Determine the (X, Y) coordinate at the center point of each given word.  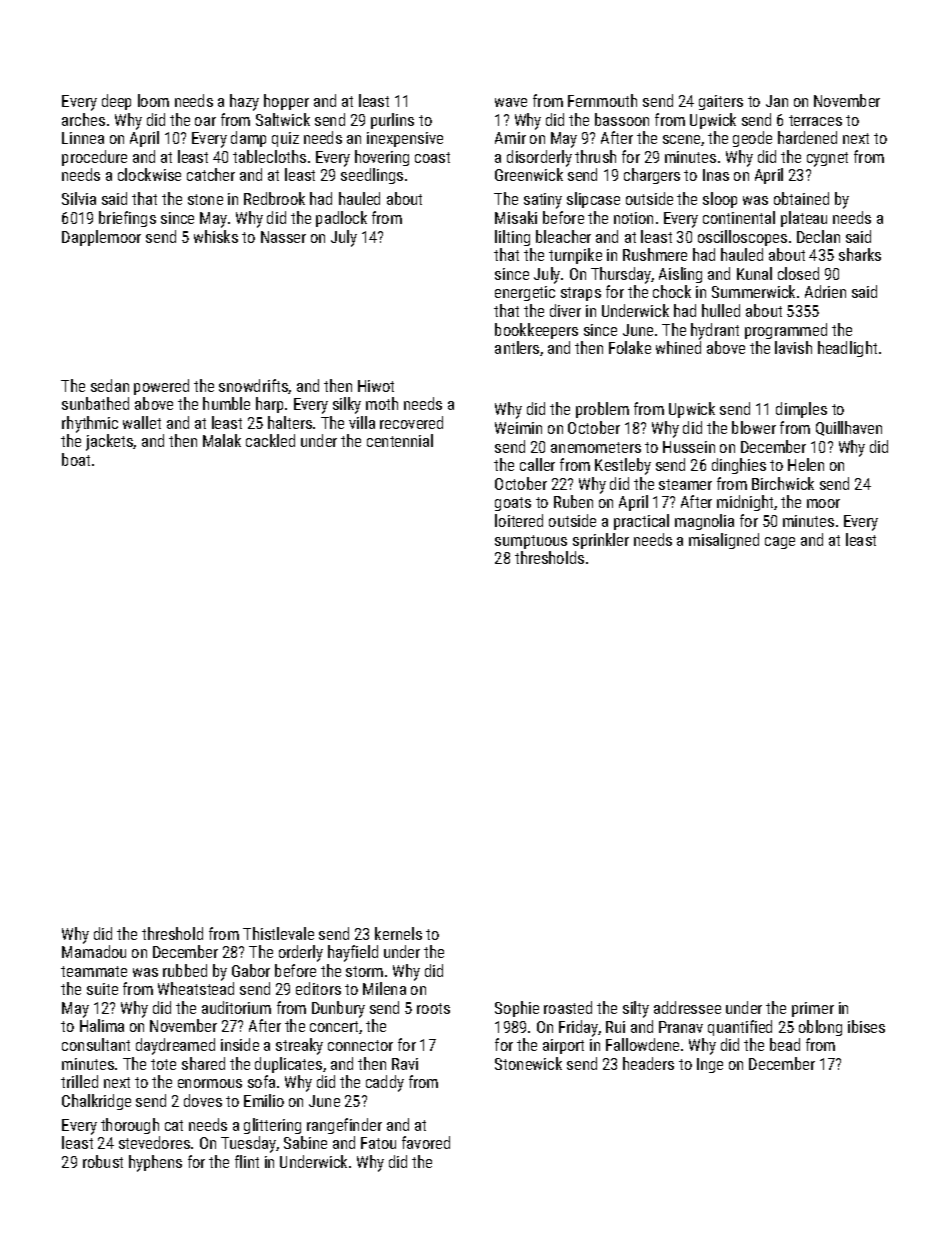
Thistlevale (278, 933)
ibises (866, 1026)
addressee (687, 1007)
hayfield (353, 953)
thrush (595, 156)
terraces (815, 120)
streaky (299, 1046)
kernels (398, 933)
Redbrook (274, 198)
